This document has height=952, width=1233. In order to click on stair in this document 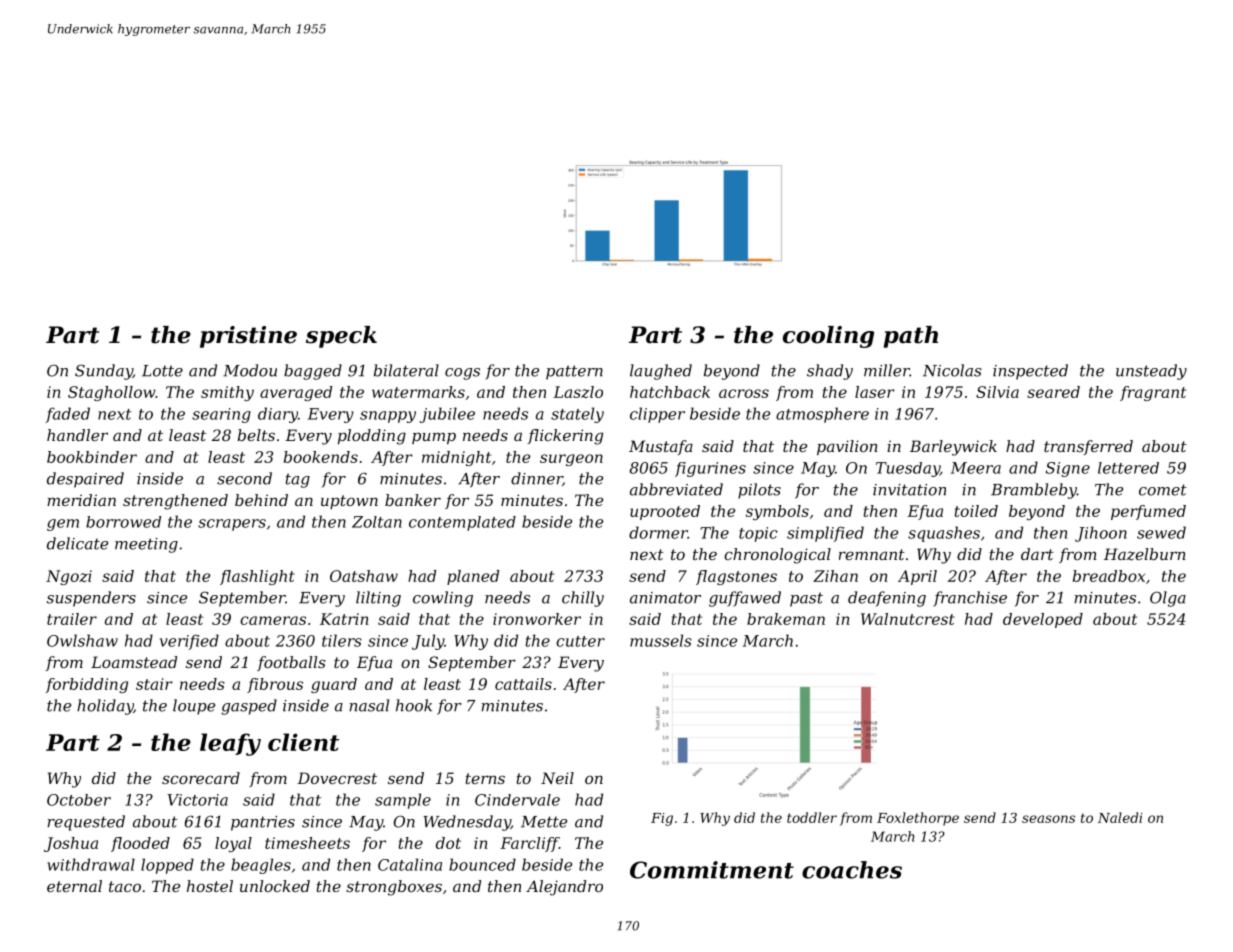, I will do `click(154, 684)`.
